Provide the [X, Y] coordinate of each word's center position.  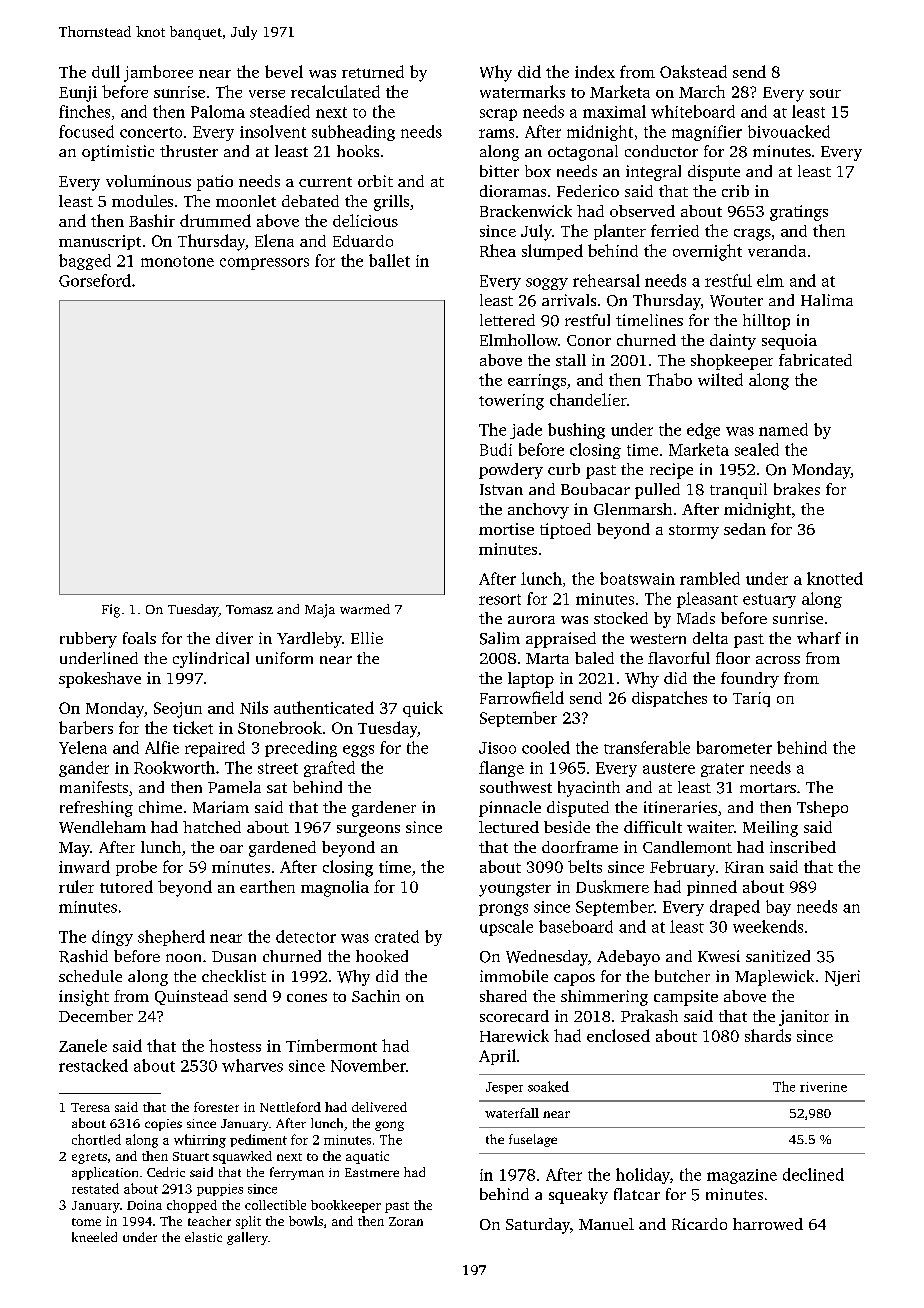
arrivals [569, 300]
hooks [358, 151]
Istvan [501, 489]
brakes [797, 489]
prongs [503, 910]
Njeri [842, 978]
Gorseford [95, 280]
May [74, 849]
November [368, 1065]
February [682, 868]
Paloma [218, 111]
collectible [275, 1205]
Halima [827, 300]
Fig [111, 611]
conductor [661, 151]
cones [307, 998]
